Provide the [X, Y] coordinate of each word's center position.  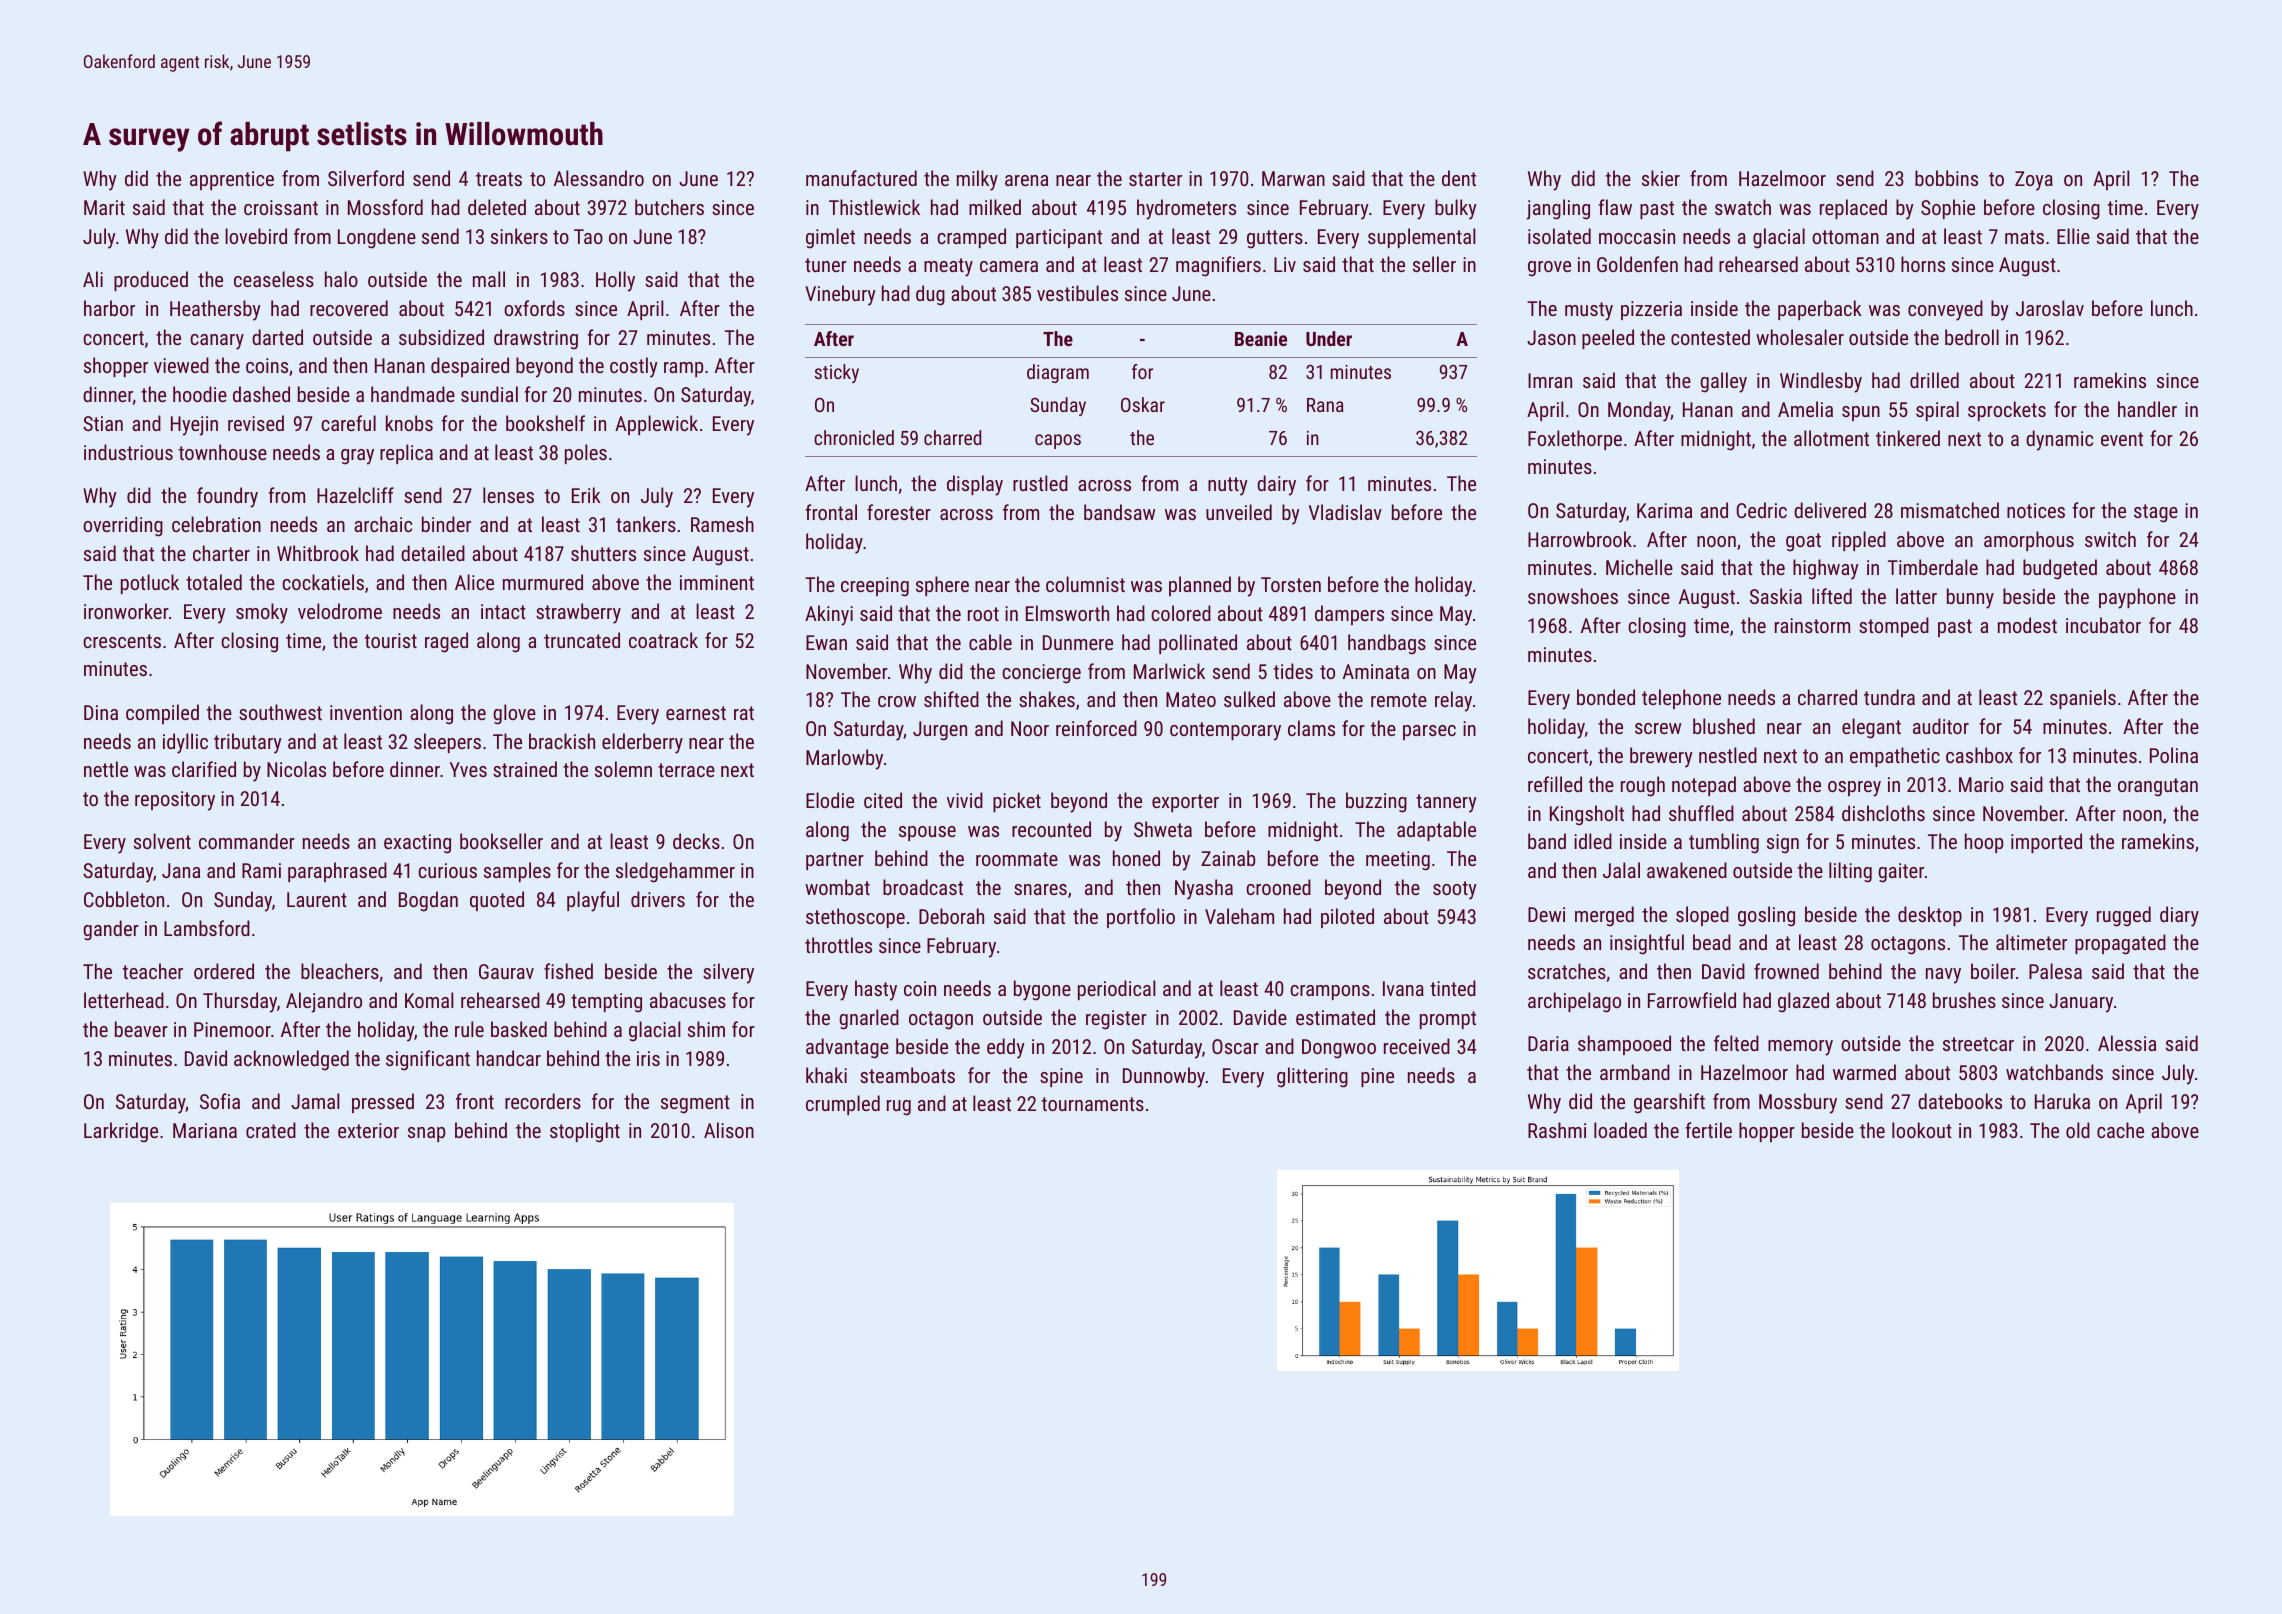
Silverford [366, 178]
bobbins [1946, 178]
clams [1311, 728]
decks [696, 841]
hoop [1984, 843]
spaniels [2083, 699]
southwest [280, 712]
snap [426, 1134]
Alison [729, 1130]
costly [634, 367]
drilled [1934, 380]
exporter [1185, 803]
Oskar [1143, 404]
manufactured [861, 178]
